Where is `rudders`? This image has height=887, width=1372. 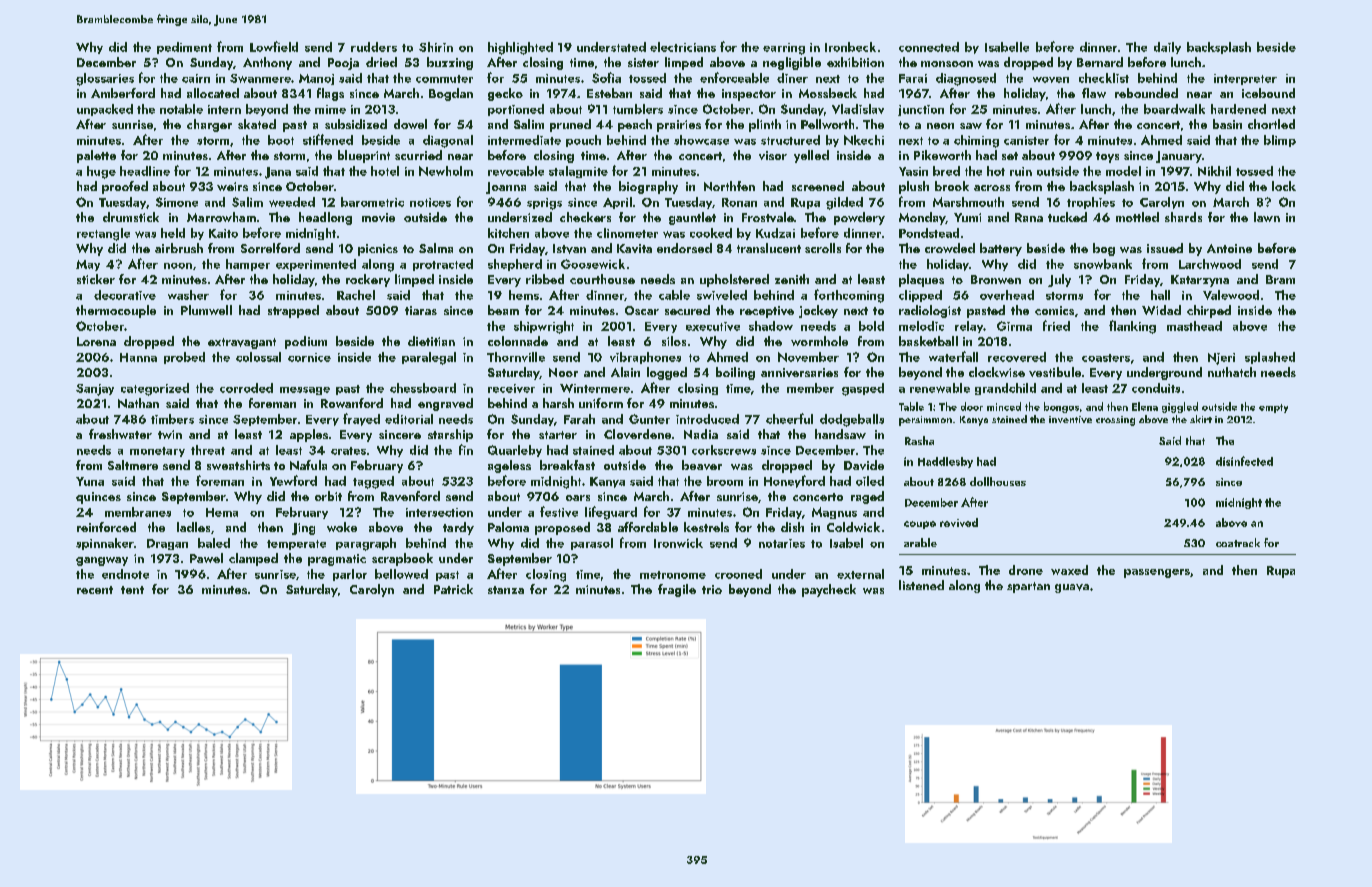
rudders is located at coordinates (374, 47).
